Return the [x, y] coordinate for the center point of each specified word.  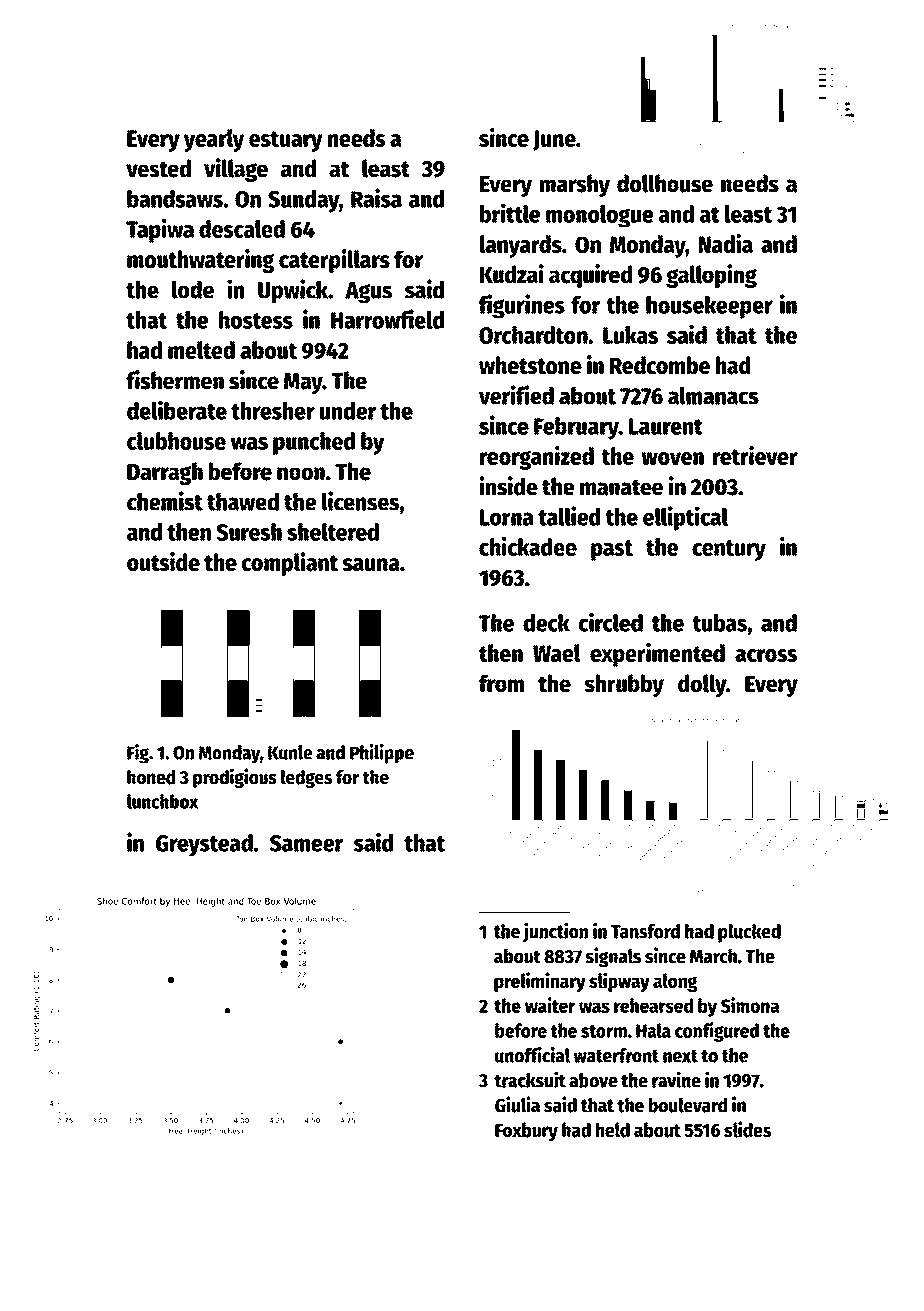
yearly [214, 140]
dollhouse [665, 183]
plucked [749, 933]
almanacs [713, 395]
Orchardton [533, 335]
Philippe [382, 754]
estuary [286, 141]
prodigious [235, 778]
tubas [720, 623]
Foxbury [526, 1131]
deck [546, 623]
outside [163, 562]
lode [193, 289]
